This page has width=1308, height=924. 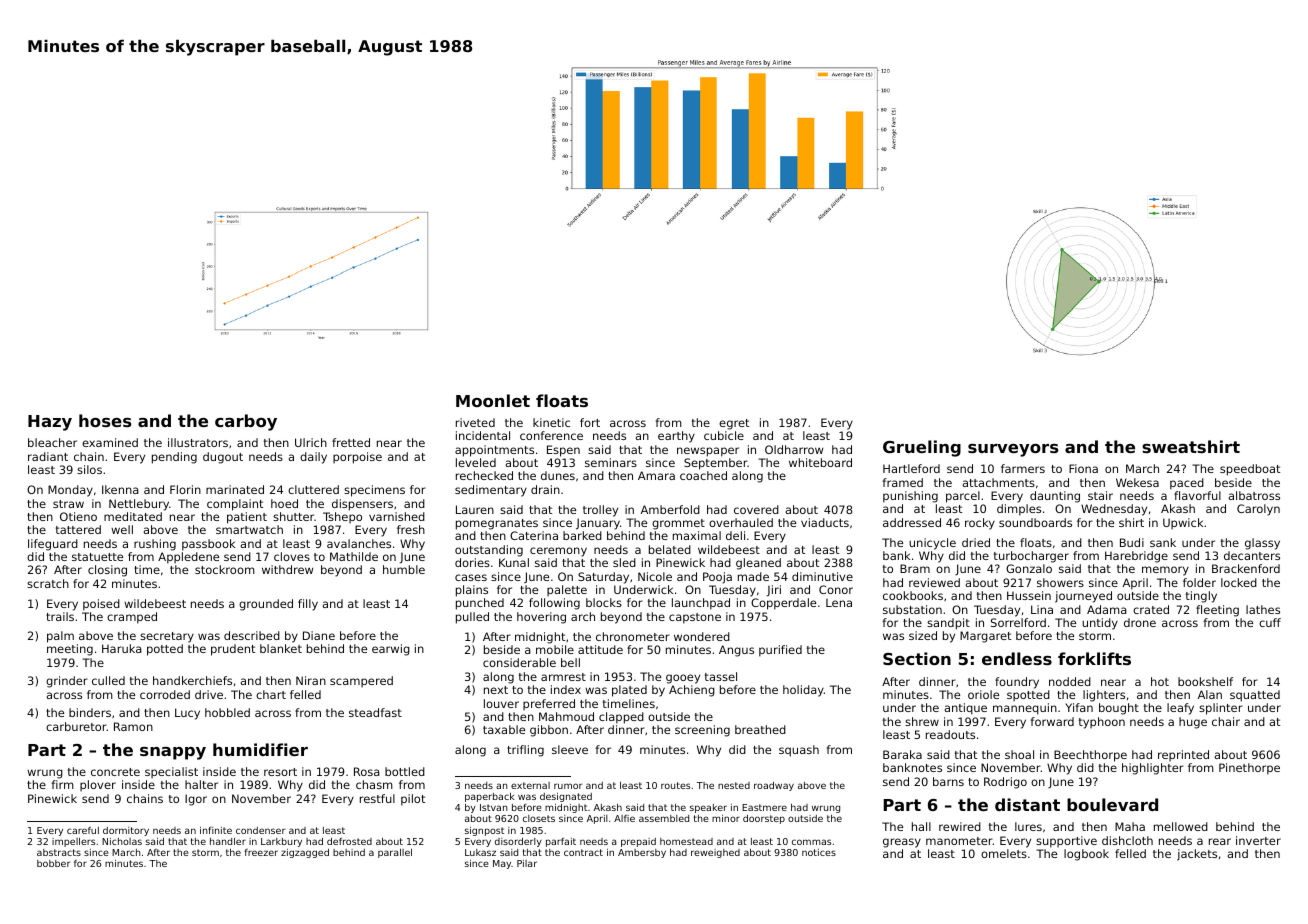 I want to click on grinder, so click(x=67, y=682).
